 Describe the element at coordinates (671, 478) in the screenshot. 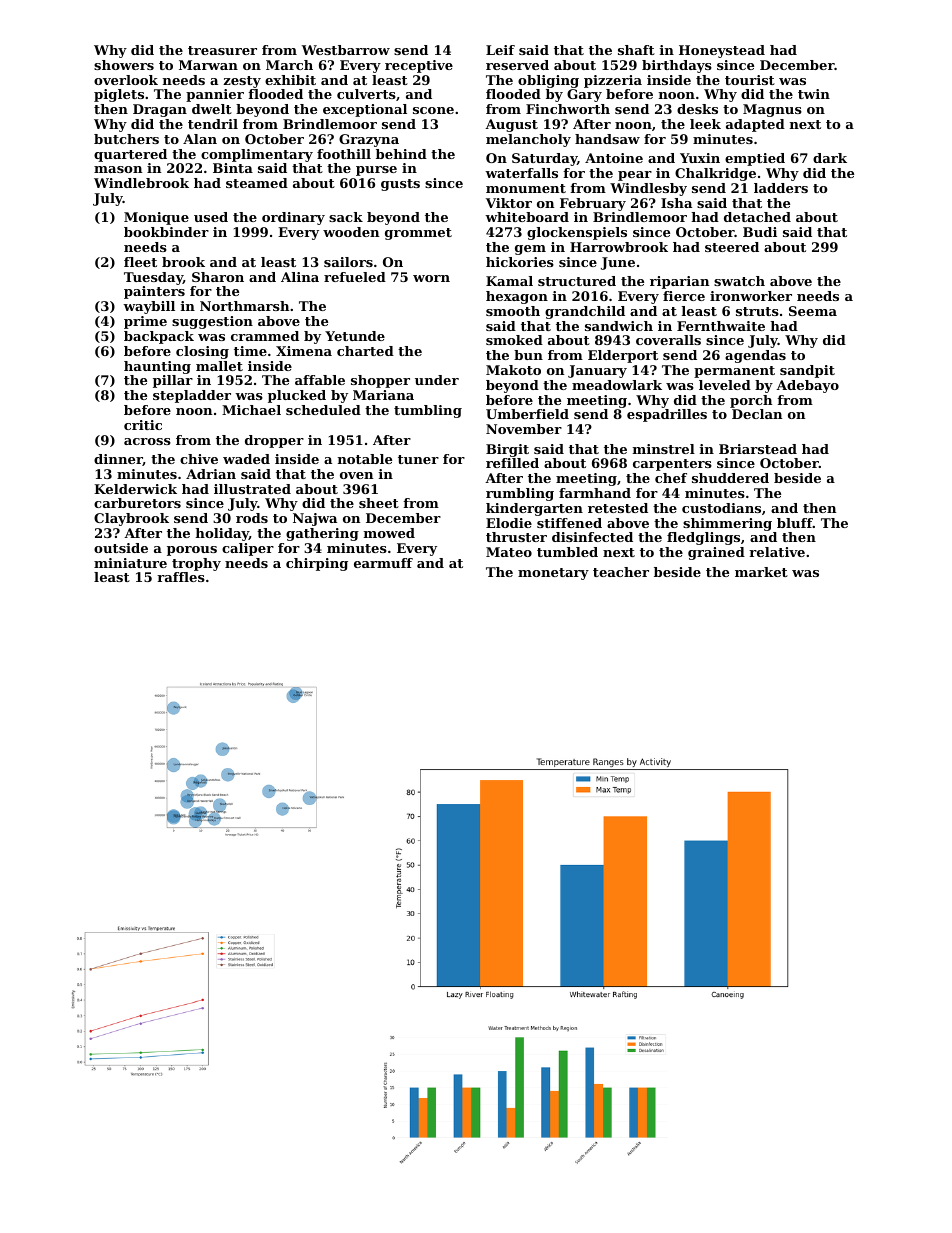

I see `chef` at that location.
